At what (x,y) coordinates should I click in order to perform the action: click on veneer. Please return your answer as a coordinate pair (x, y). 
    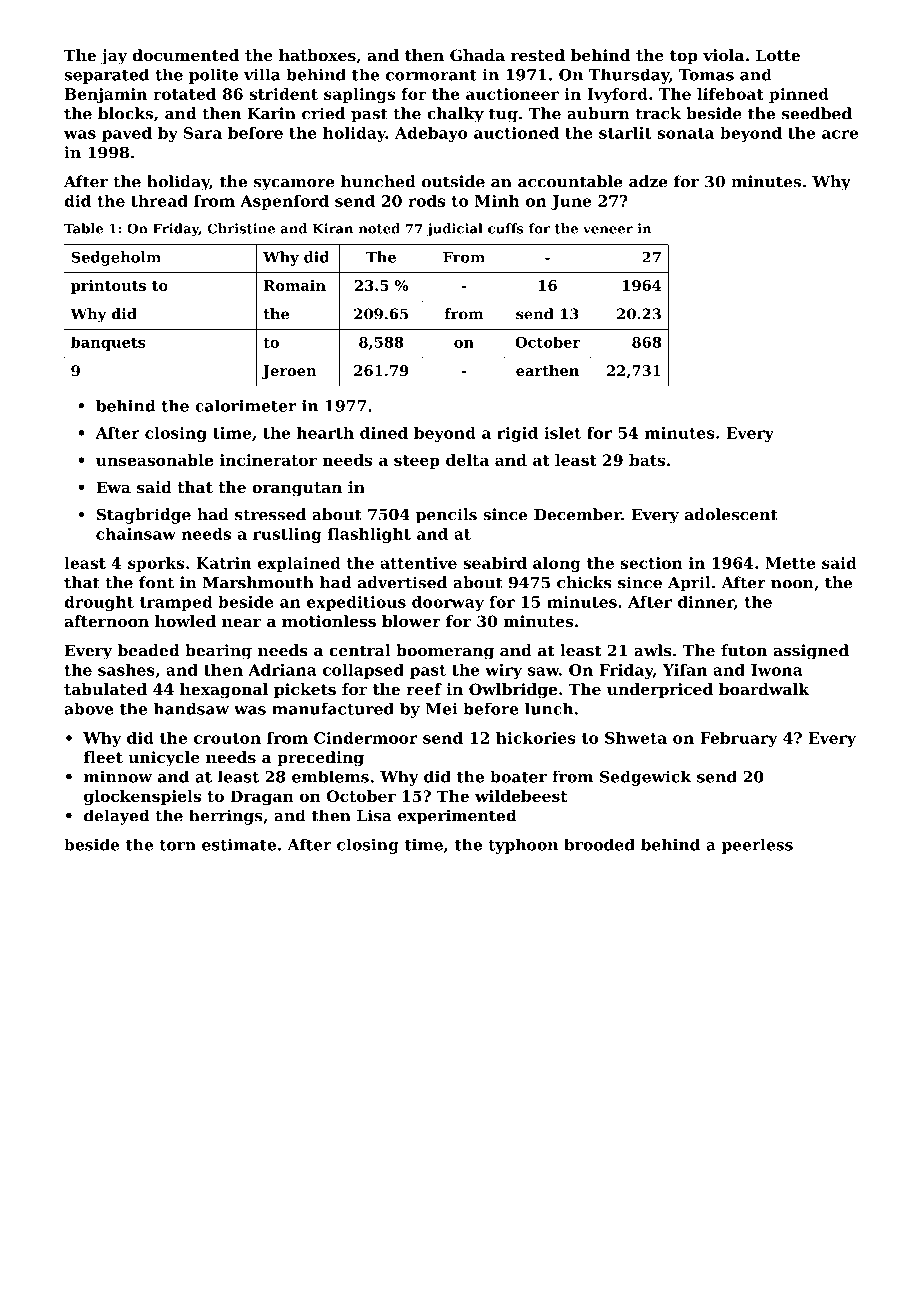
    Looking at the image, I should click on (608, 230).
